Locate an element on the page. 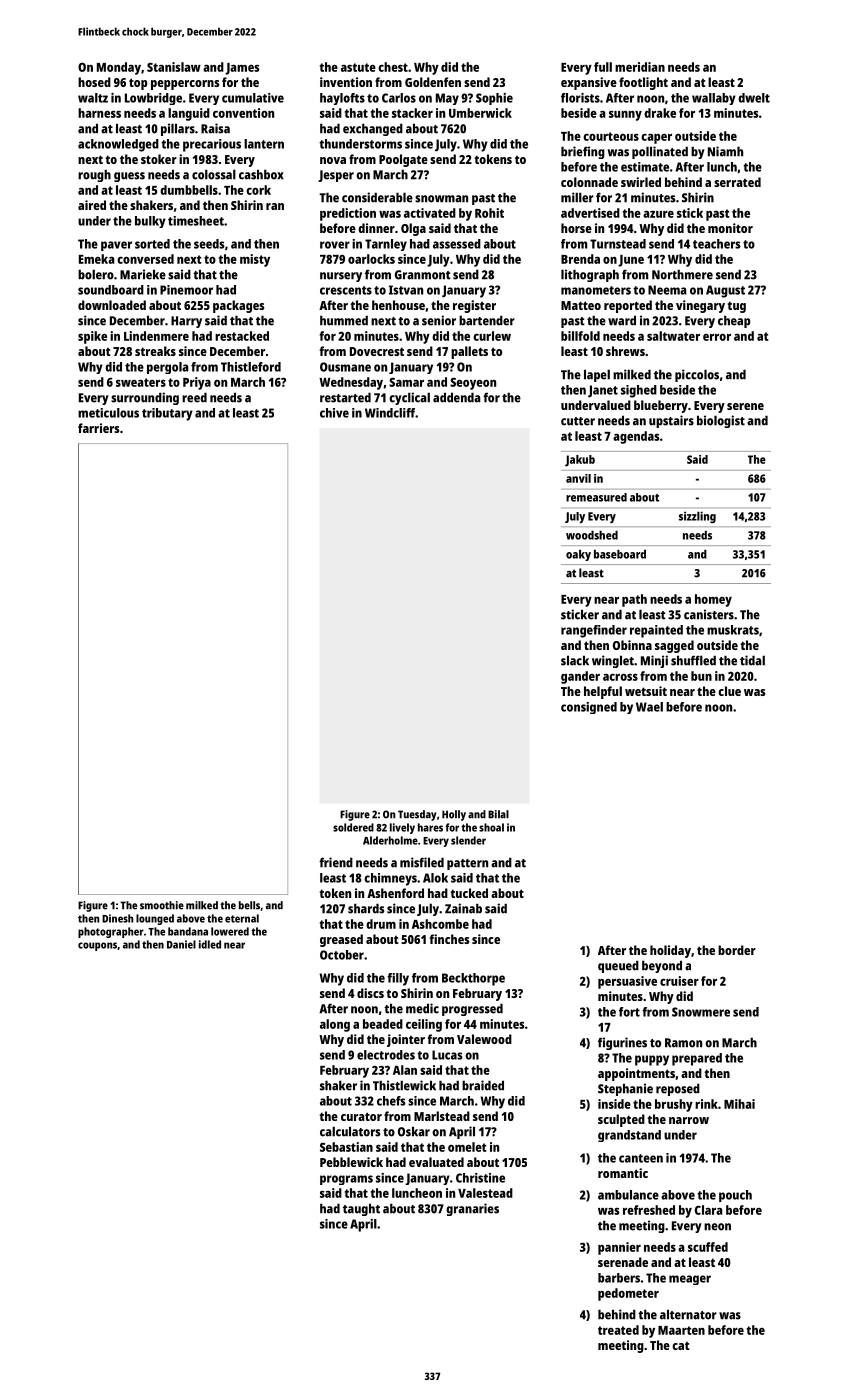 This image has width=849, height=1400. granaries is located at coordinates (472, 1209).
